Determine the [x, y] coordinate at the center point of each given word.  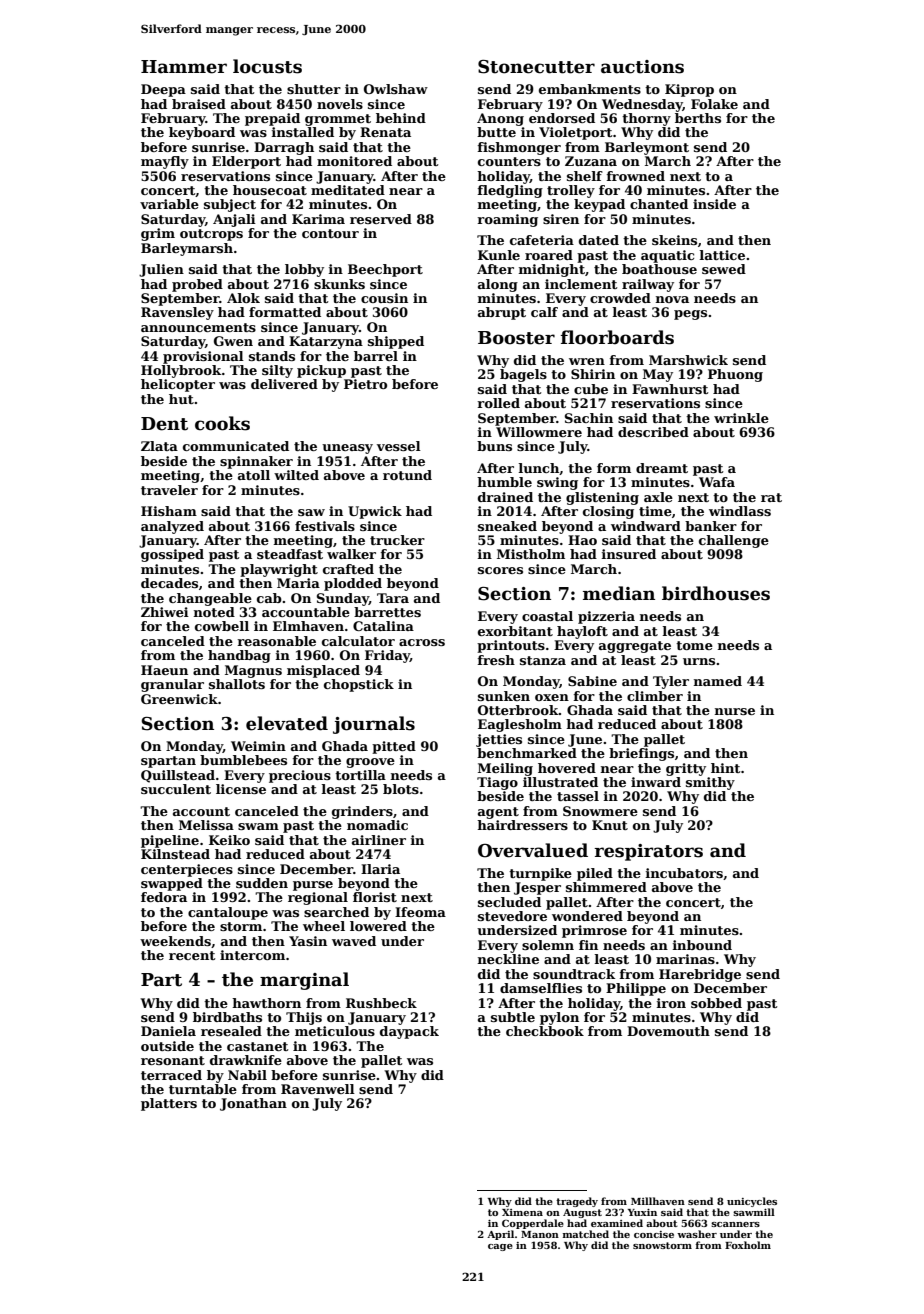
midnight [551, 270]
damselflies [541, 988]
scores [500, 570]
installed [302, 132]
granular [172, 685]
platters [169, 1104]
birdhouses [716, 593]
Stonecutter [536, 67]
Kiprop [689, 90]
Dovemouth [668, 1031]
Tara [393, 598]
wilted [296, 475]
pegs [690, 315]
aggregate [635, 647]
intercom [252, 955]
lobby [304, 270]
